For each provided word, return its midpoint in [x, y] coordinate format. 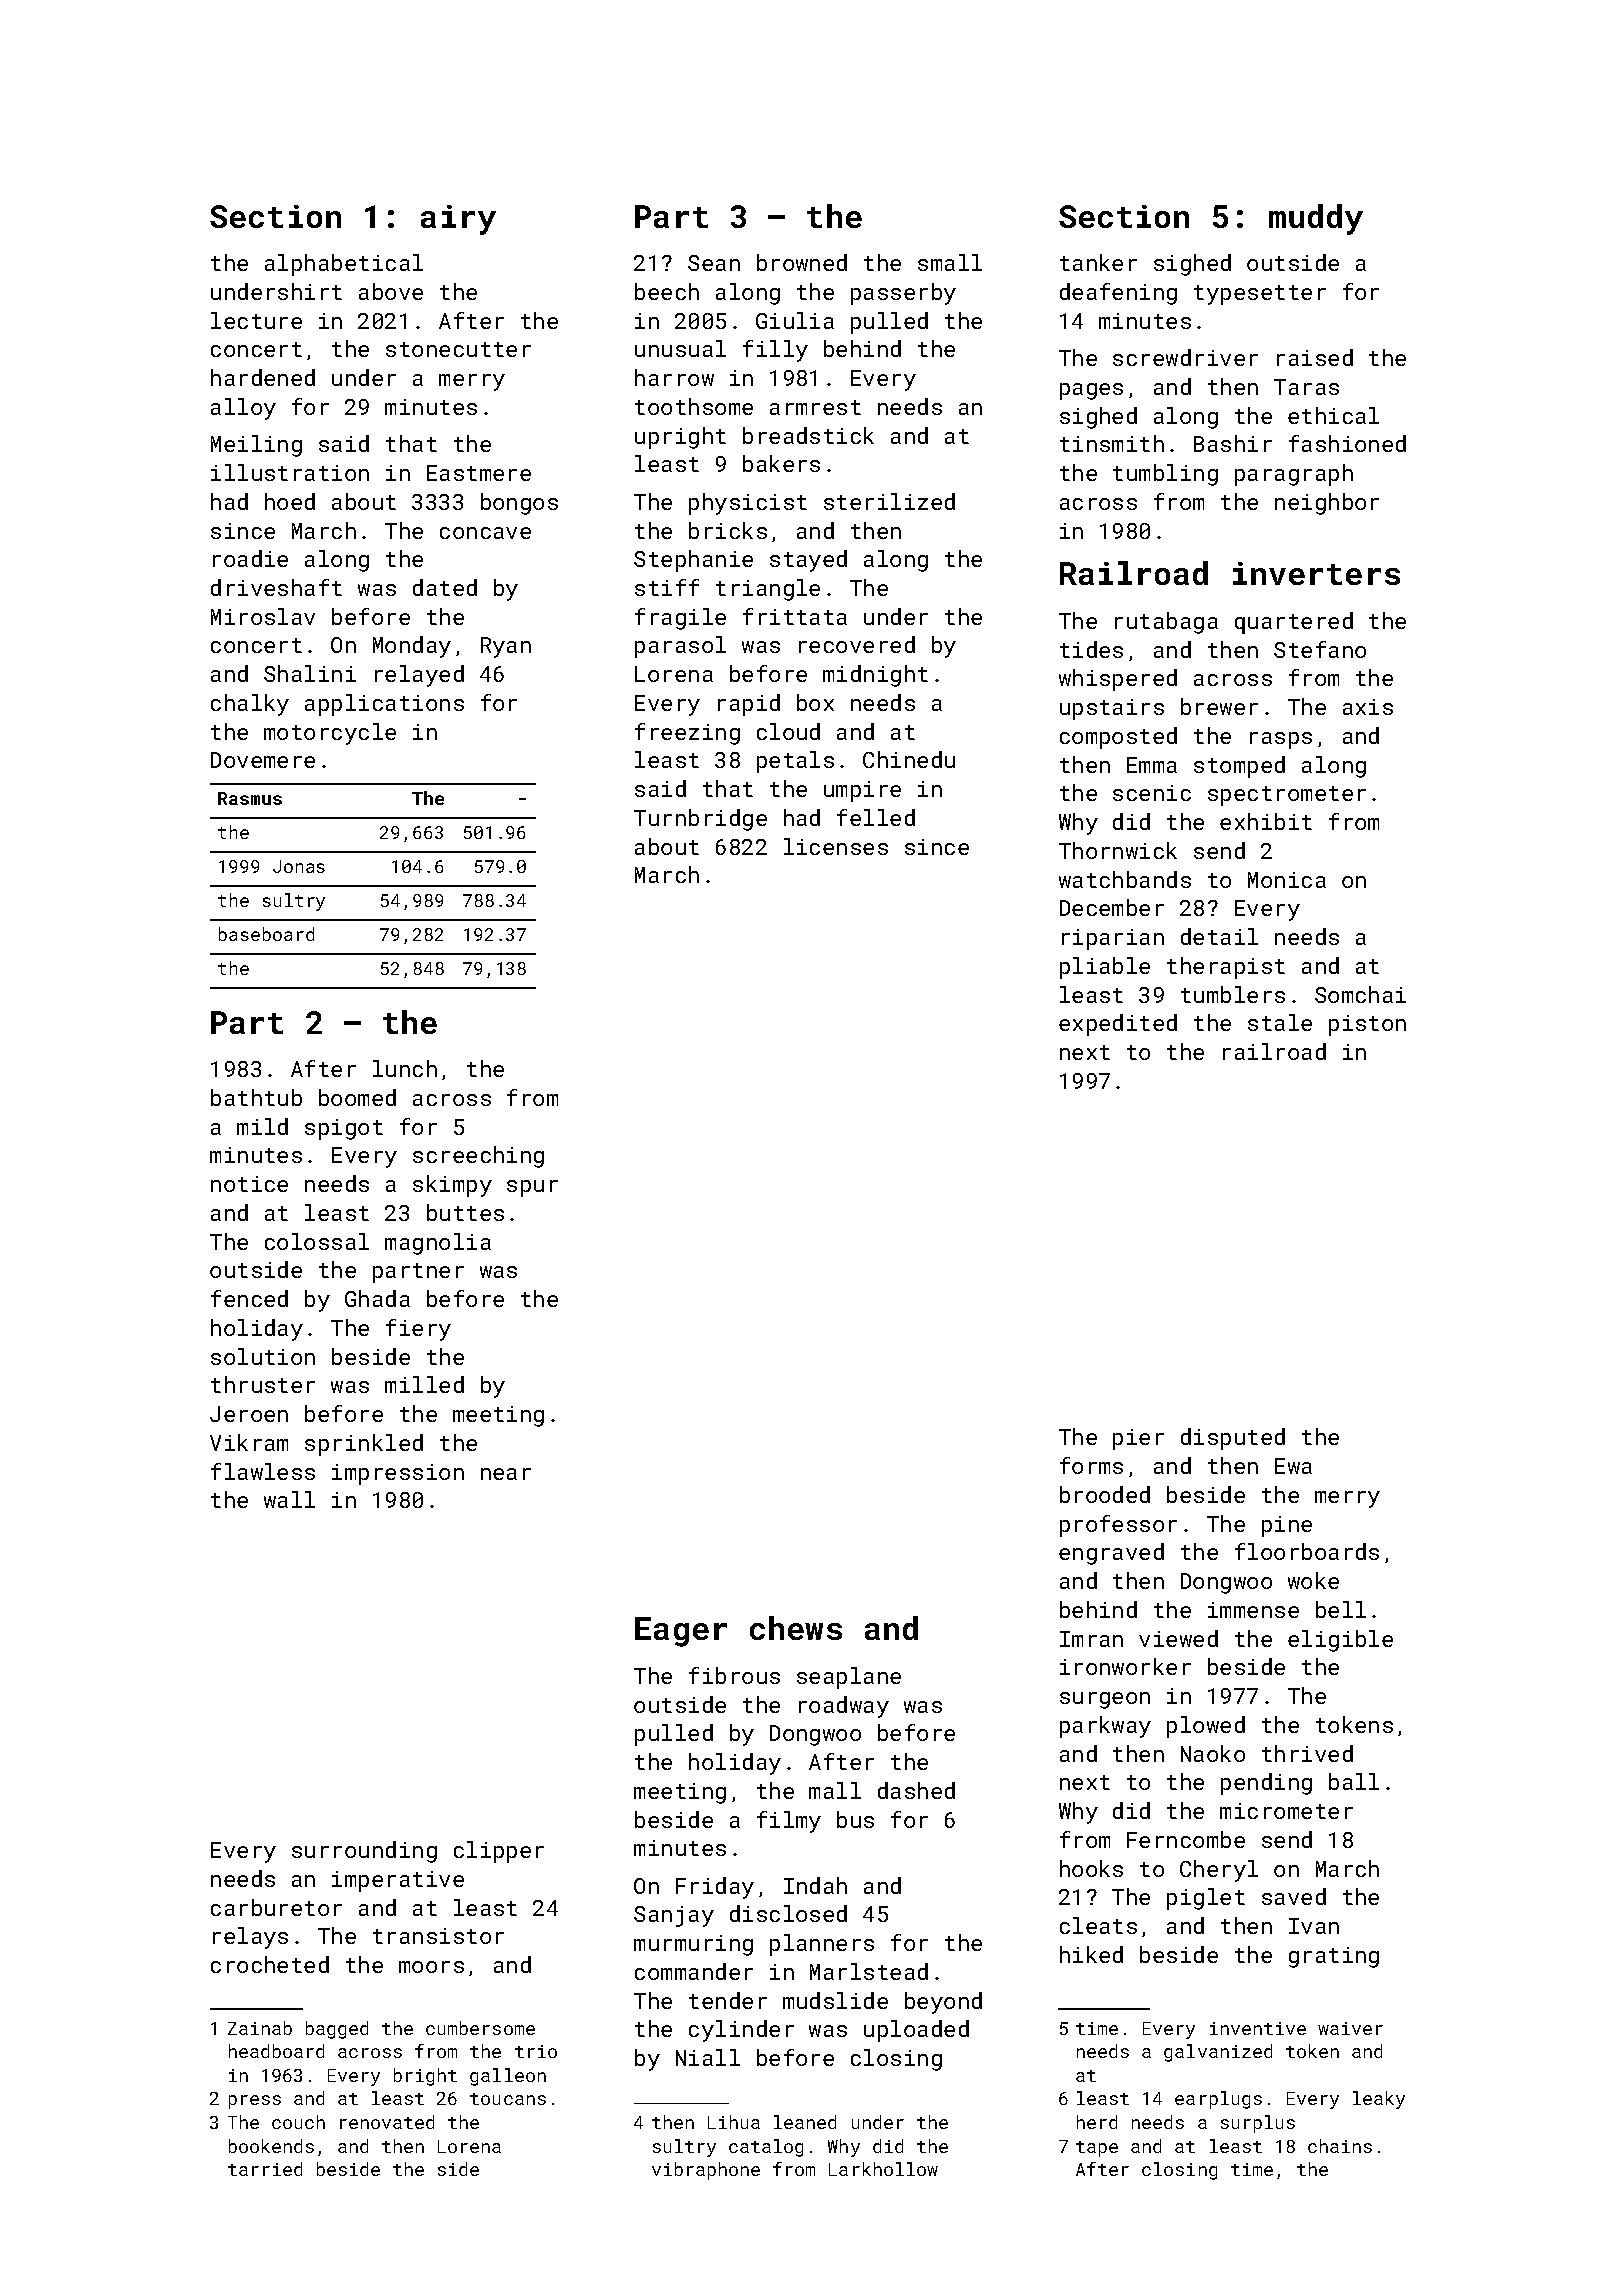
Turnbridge [700, 820]
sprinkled [364, 1445]
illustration [290, 472]
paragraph [1294, 475]
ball [1354, 1781]
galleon [508, 2077]
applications [384, 705]
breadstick [808, 435]
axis [1368, 707]
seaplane [849, 1678]
